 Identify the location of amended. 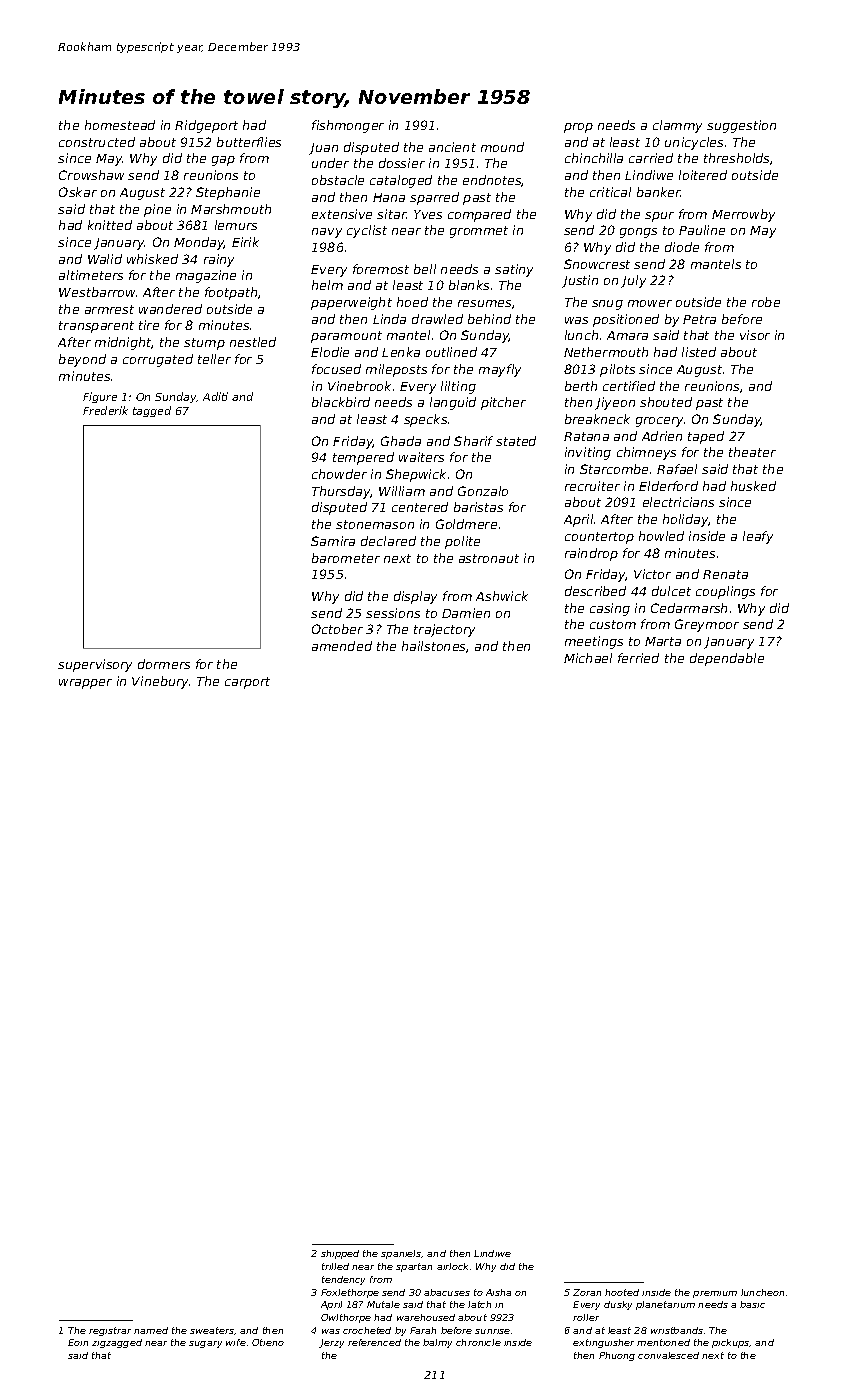
(342, 646).
